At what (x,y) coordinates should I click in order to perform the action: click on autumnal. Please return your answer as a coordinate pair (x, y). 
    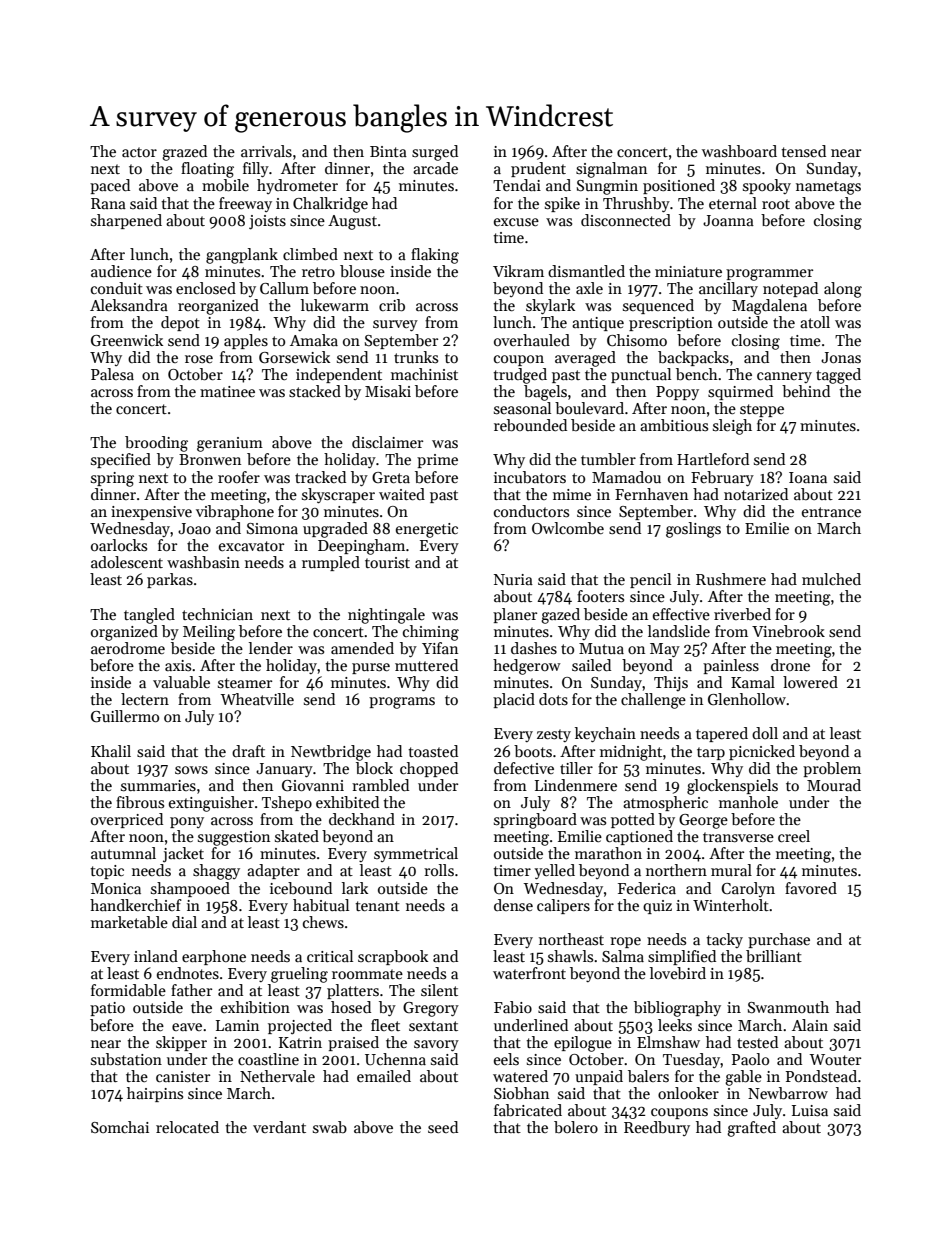
    Looking at the image, I should click on (123, 853).
